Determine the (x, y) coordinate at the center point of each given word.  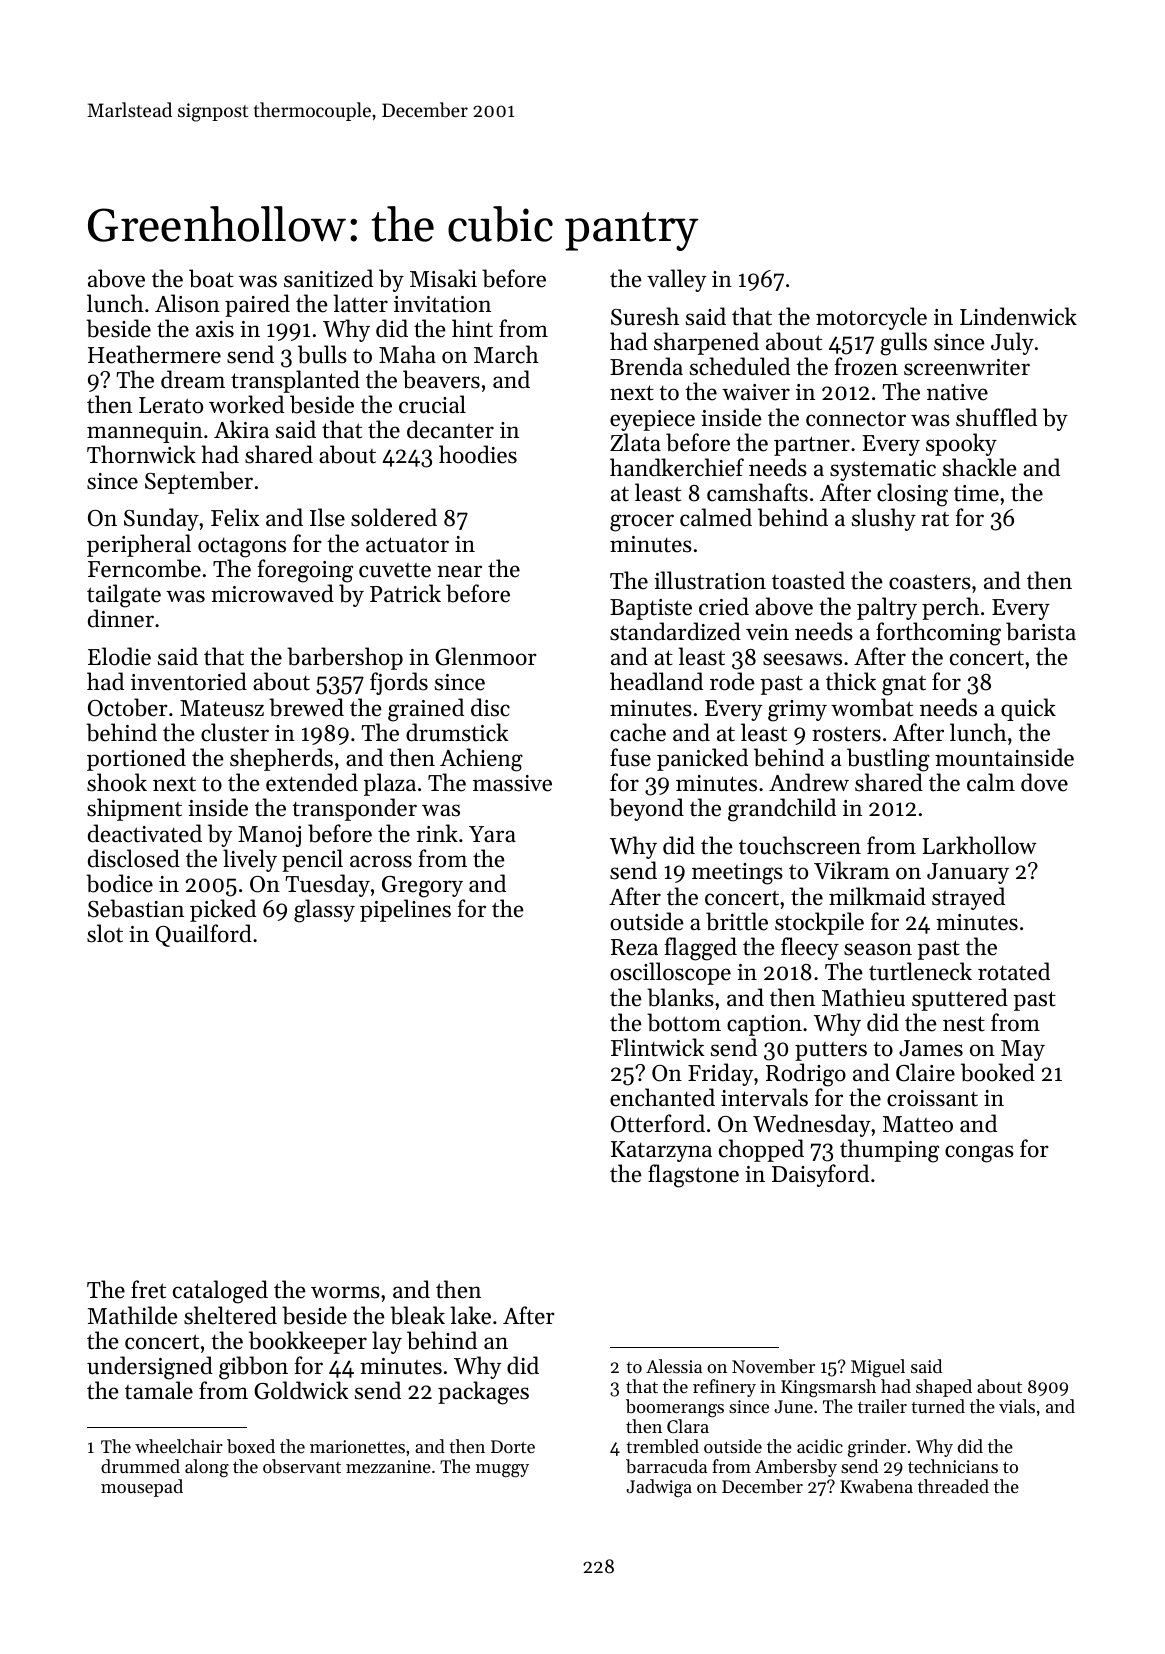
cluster (235, 732)
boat (211, 278)
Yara (492, 834)
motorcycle (871, 318)
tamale (159, 1390)
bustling (888, 760)
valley (676, 280)
